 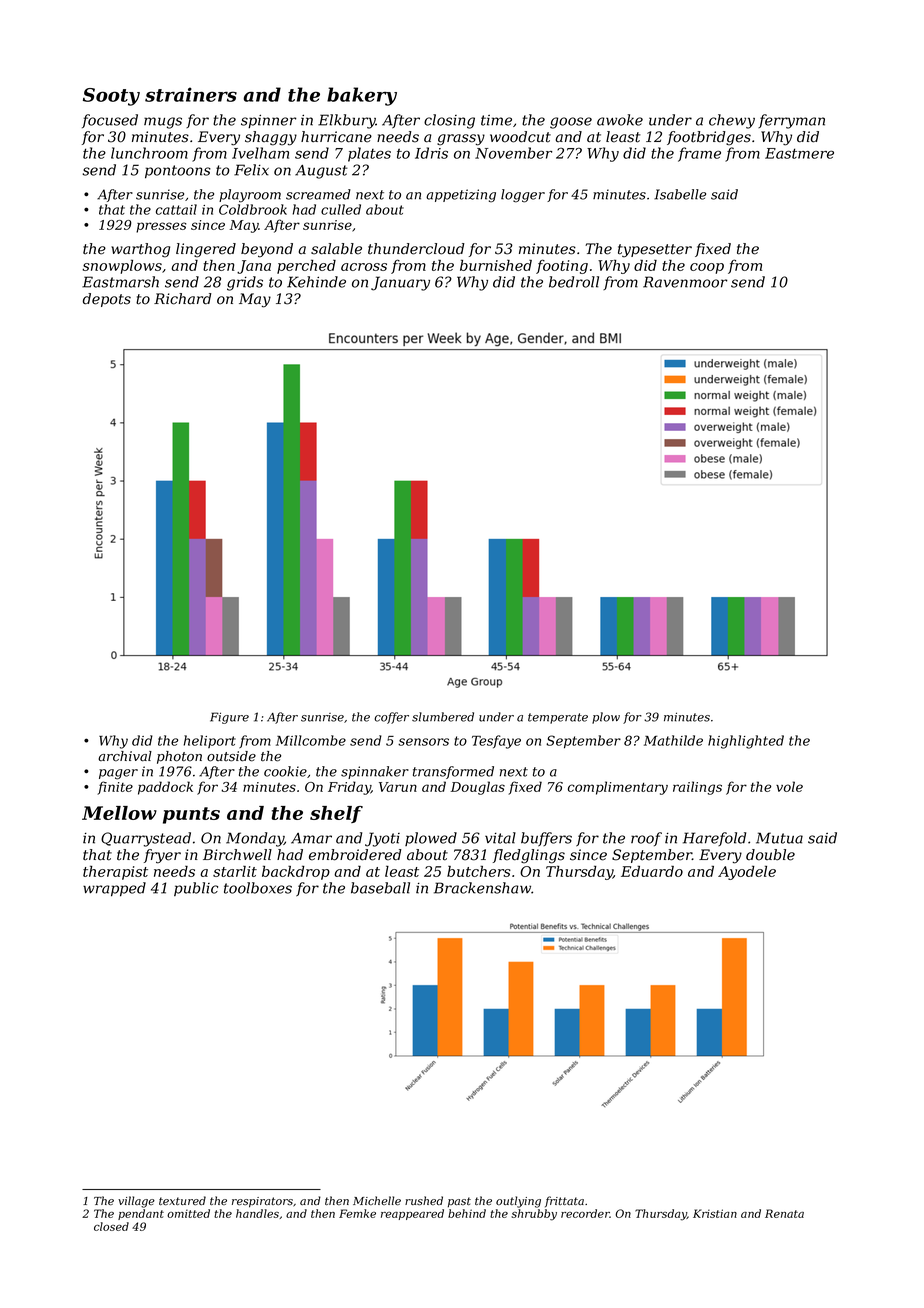 What do you see at coordinates (196, 889) in the screenshot?
I see `public` at bounding box center [196, 889].
